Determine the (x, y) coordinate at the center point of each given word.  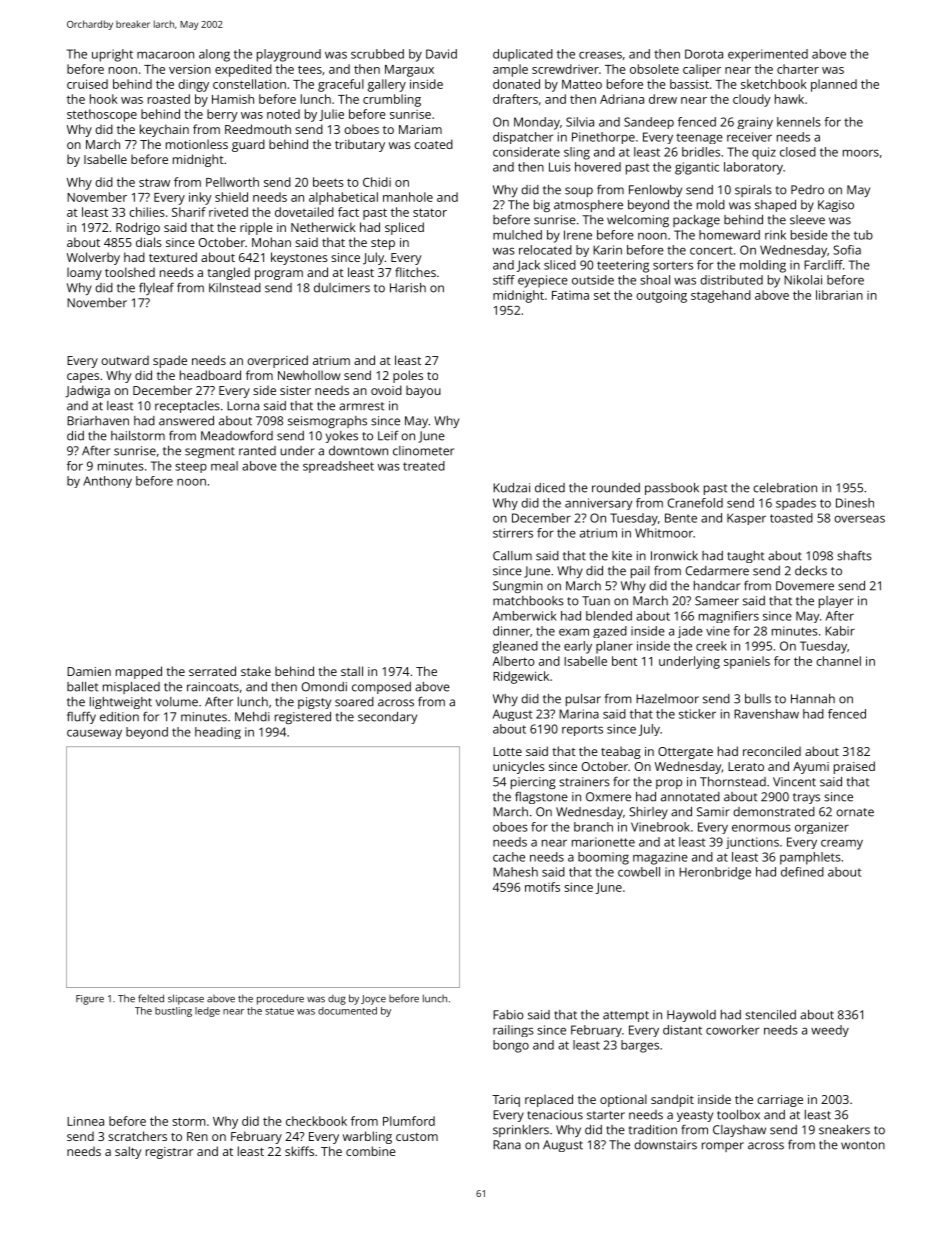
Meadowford (237, 436)
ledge (207, 1012)
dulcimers (342, 288)
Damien (89, 671)
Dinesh (855, 503)
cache (509, 857)
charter (798, 69)
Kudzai (511, 488)
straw (154, 182)
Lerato (746, 766)
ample (510, 70)
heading (218, 733)
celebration (785, 488)
